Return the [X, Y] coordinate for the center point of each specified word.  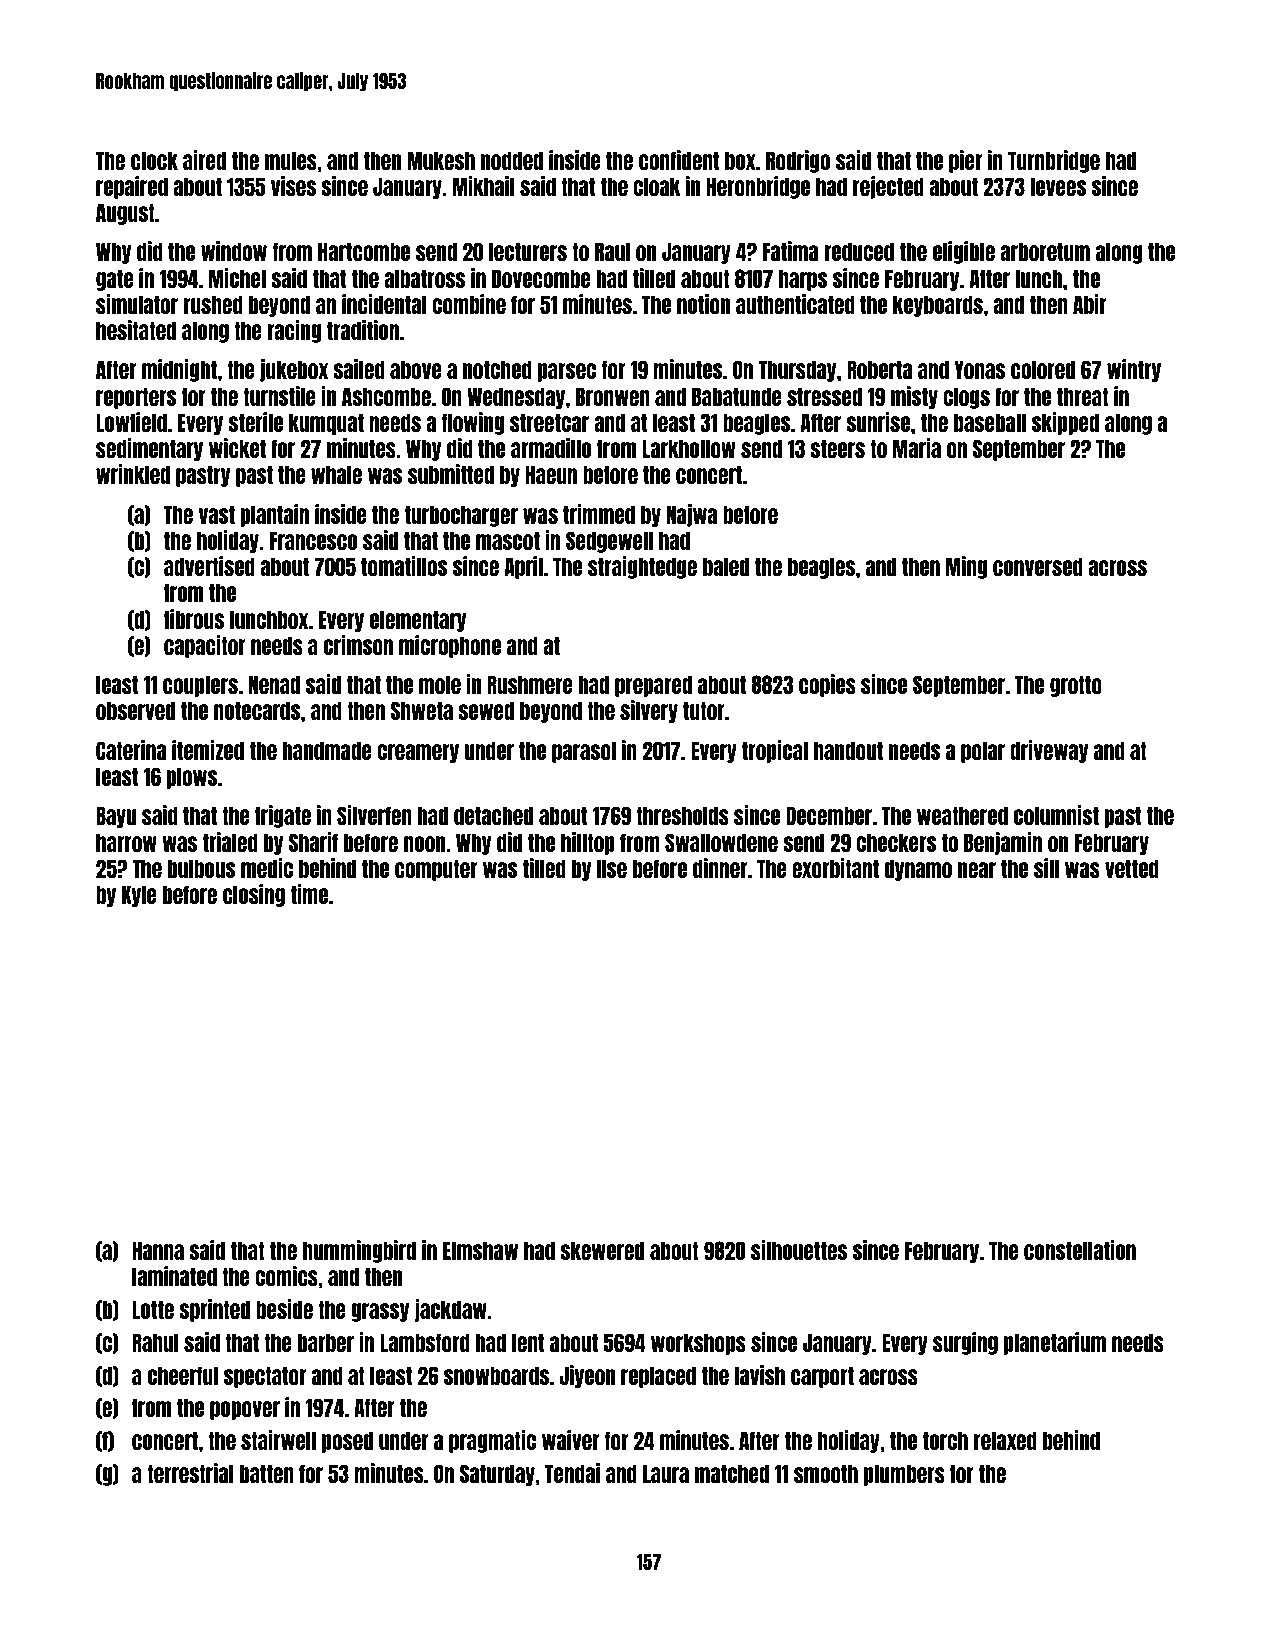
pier [965, 161]
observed [135, 710]
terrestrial [190, 1473]
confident [679, 160]
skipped [1065, 423]
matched [732, 1473]
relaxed [1005, 1440]
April [524, 567]
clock [154, 160]
